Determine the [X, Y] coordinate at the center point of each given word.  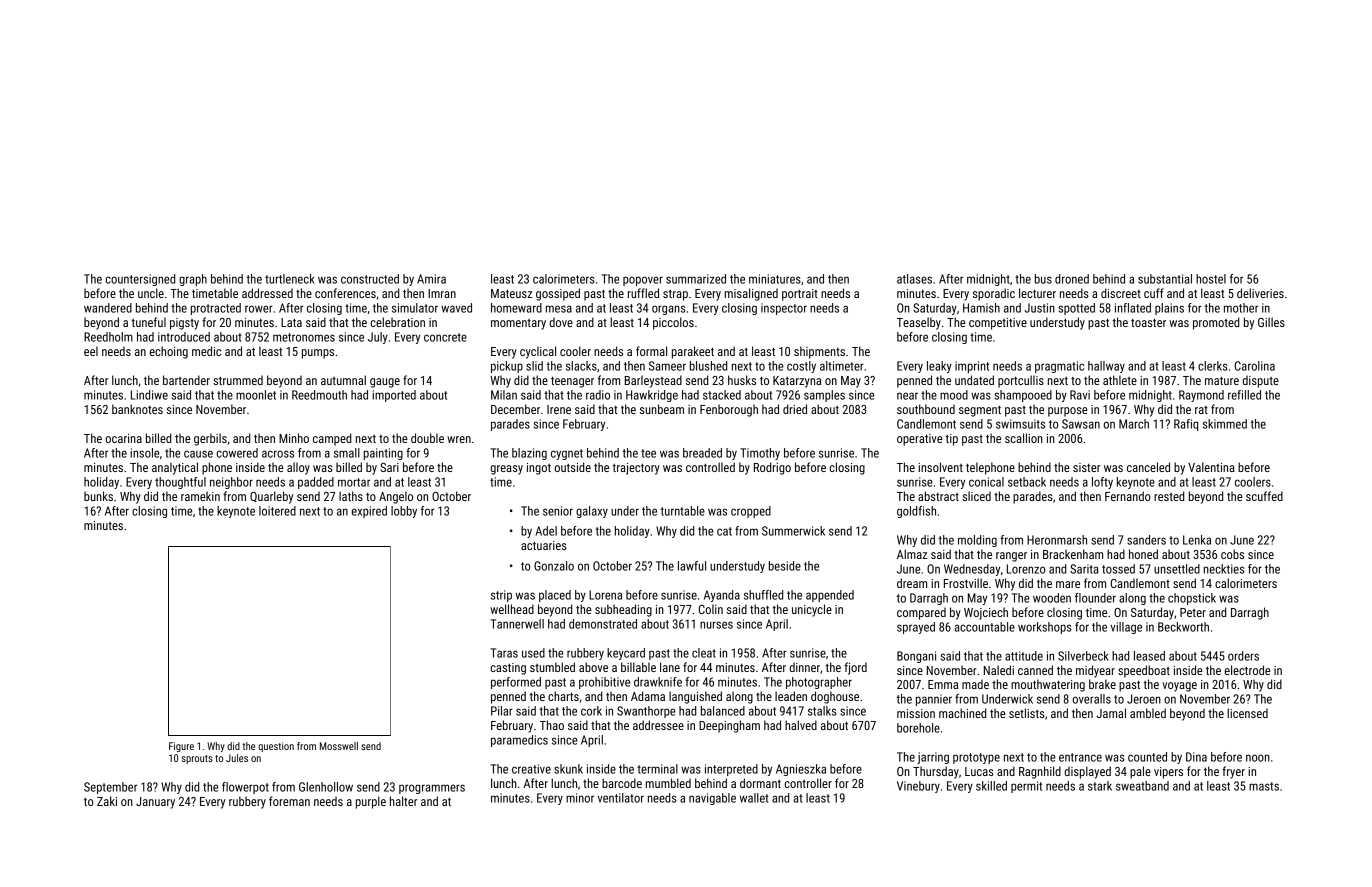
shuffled [763, 595]
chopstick [1192, 599]
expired [369, 512]
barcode [622, 783]
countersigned [140, 280]
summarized [696, 279]
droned [1072, 279]
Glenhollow [326, 787]
